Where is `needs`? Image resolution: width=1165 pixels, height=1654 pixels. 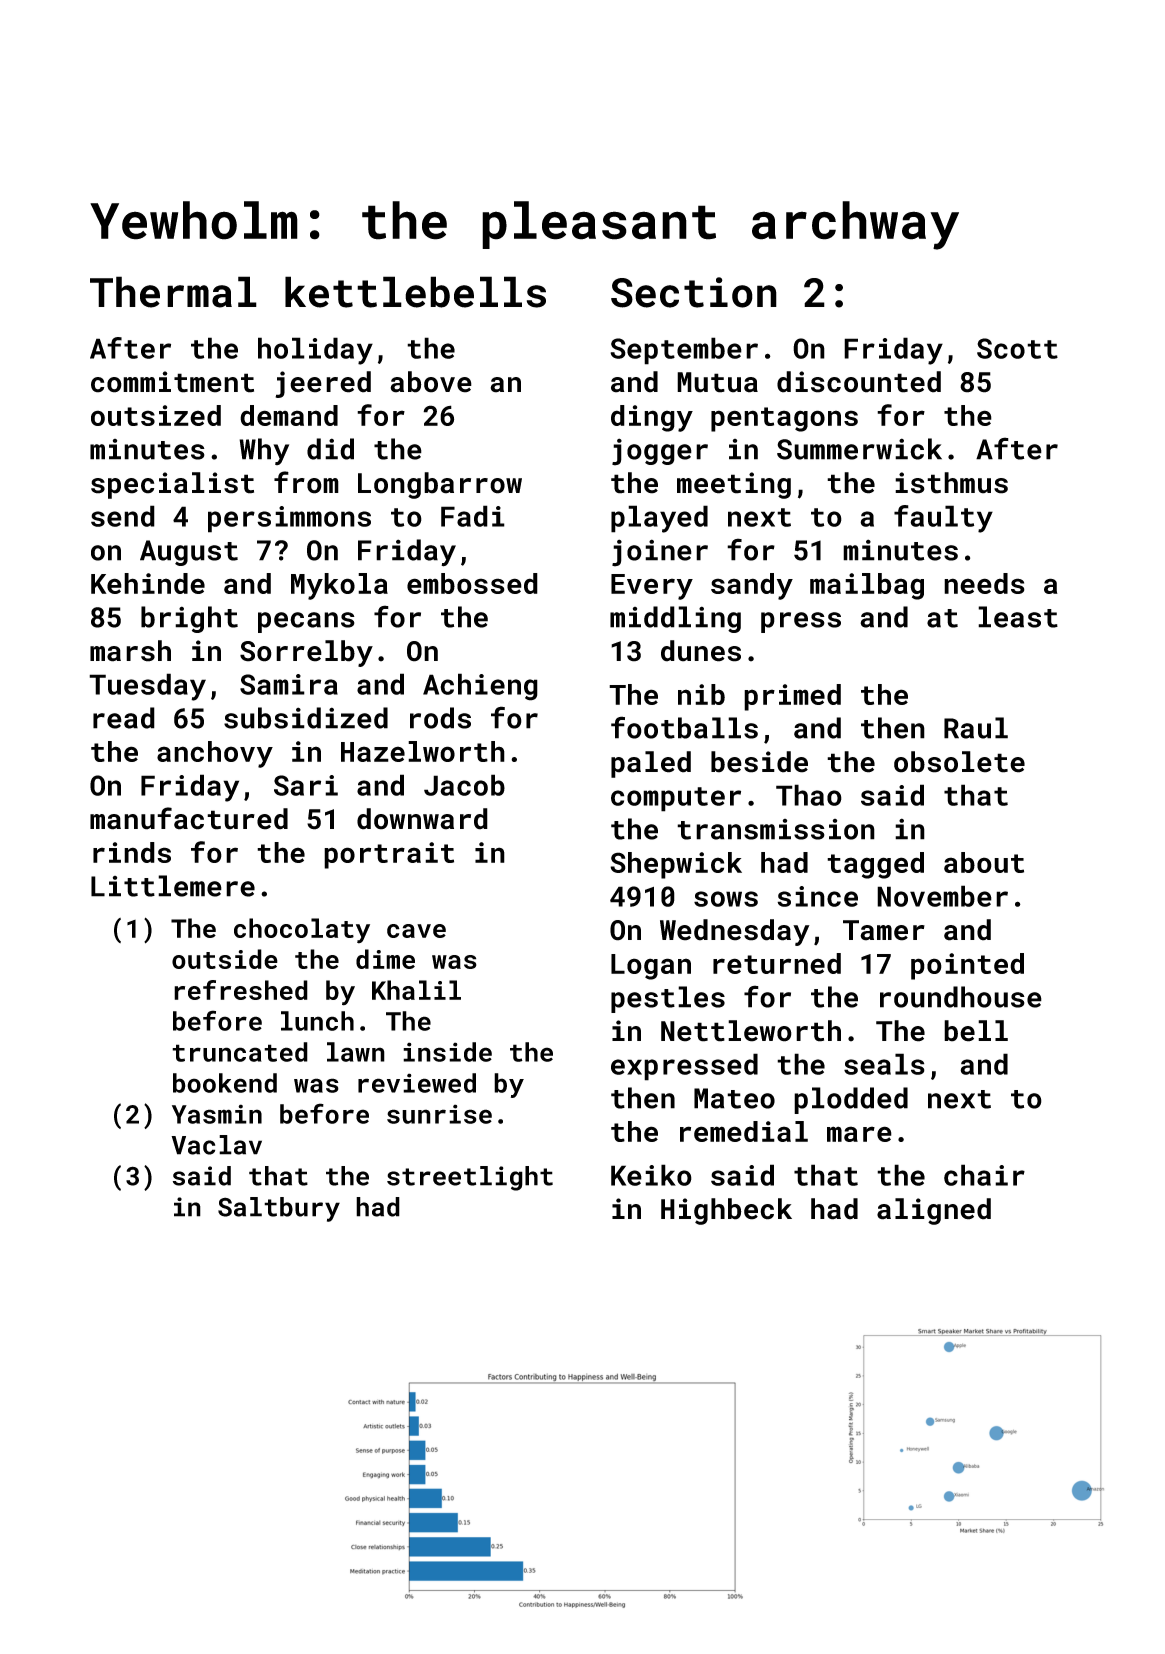 needs is located at coordinates (984, 583).
